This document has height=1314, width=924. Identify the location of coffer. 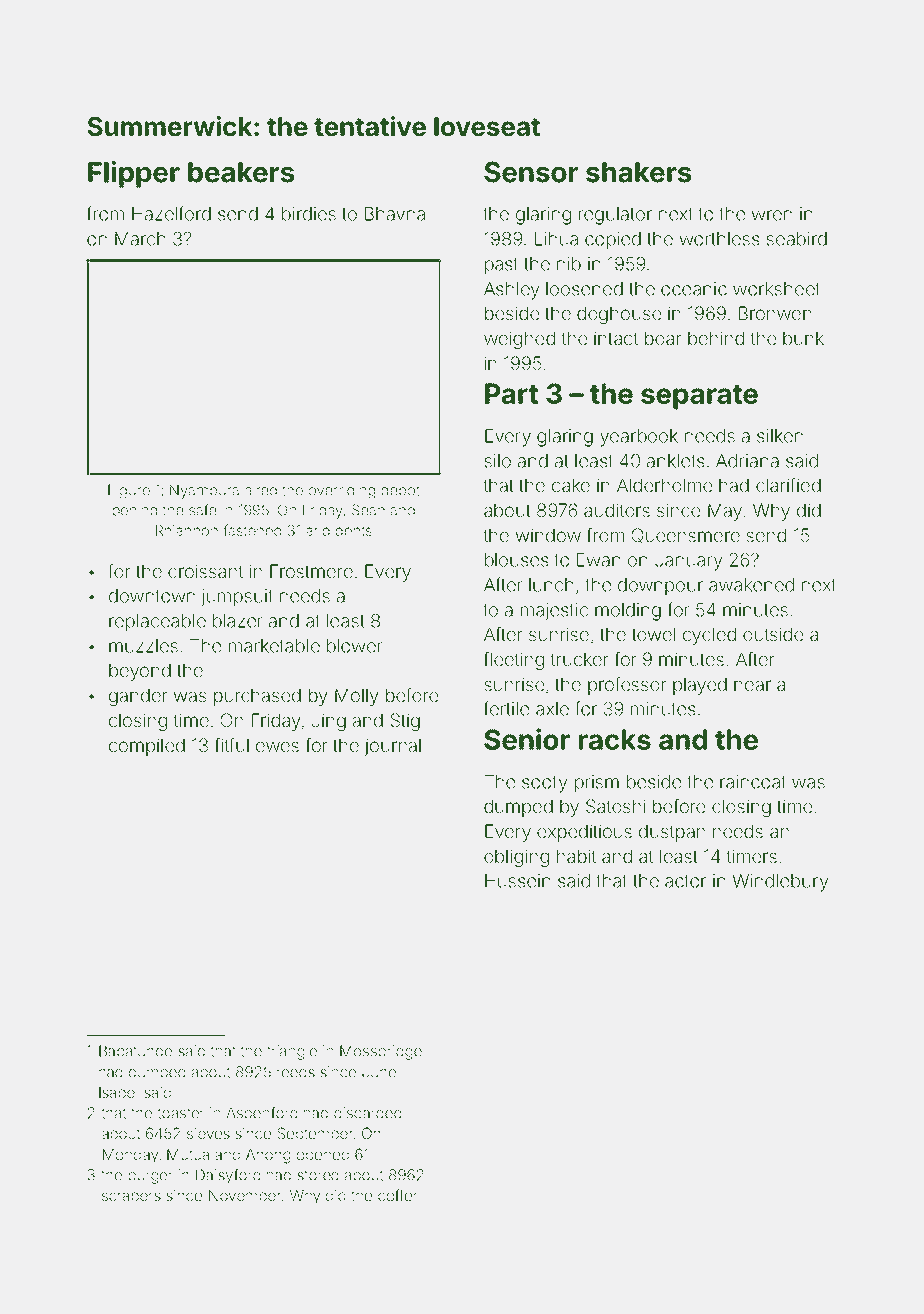
(398, 1195).
